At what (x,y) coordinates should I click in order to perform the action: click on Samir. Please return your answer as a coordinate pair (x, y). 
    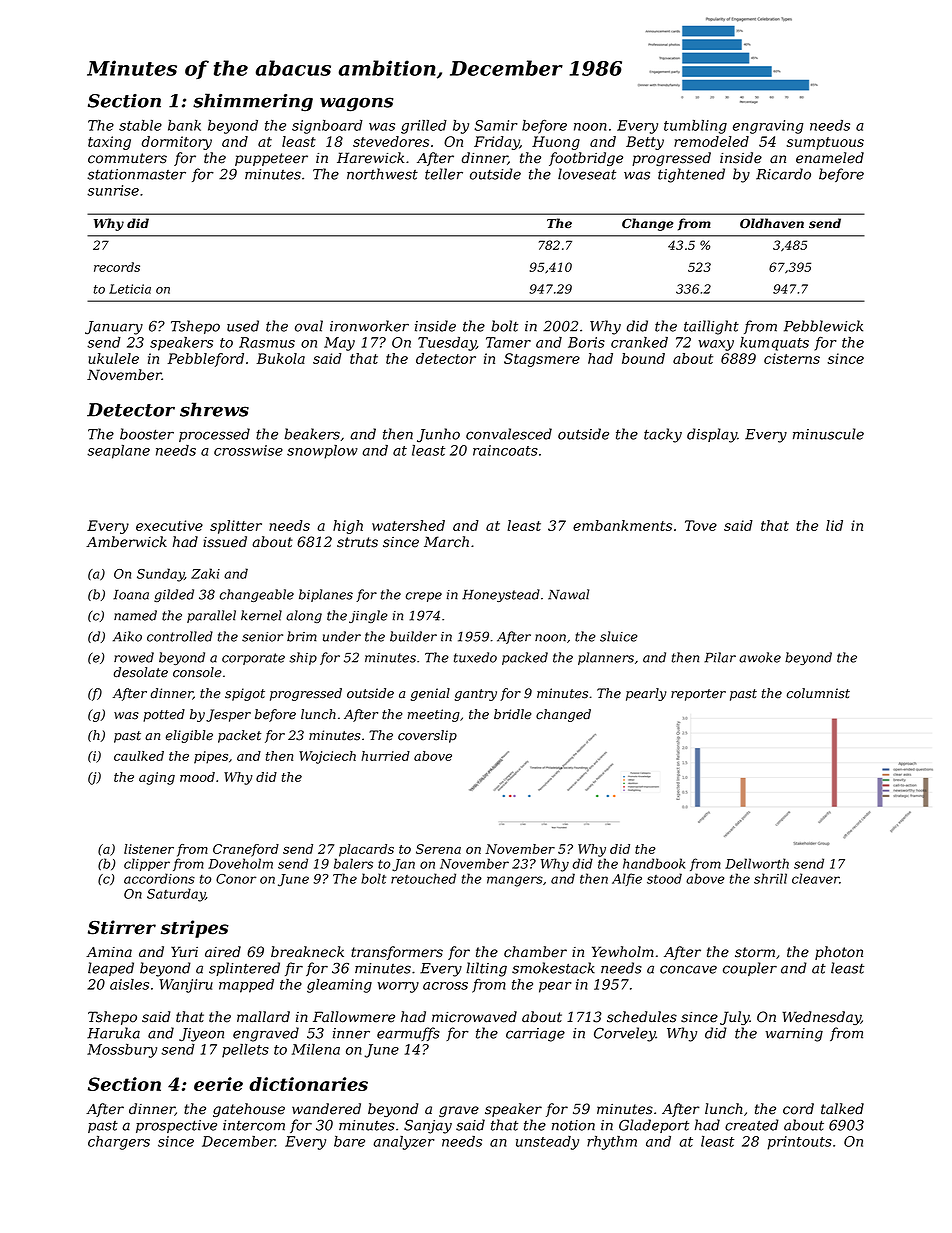
    Looking at the image, I should click on (496, 125).
